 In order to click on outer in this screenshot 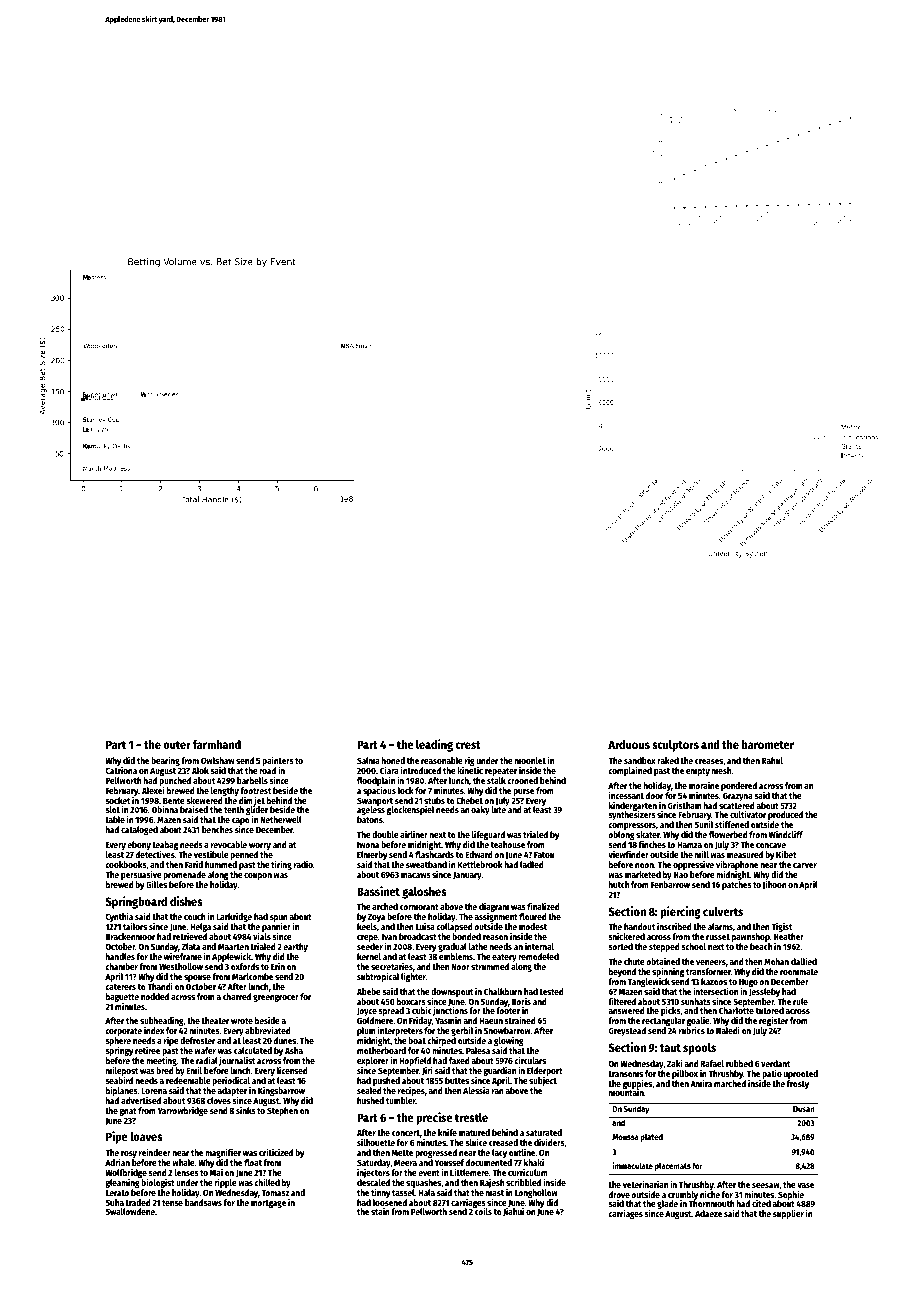, I will do `click(177, 745)`.
